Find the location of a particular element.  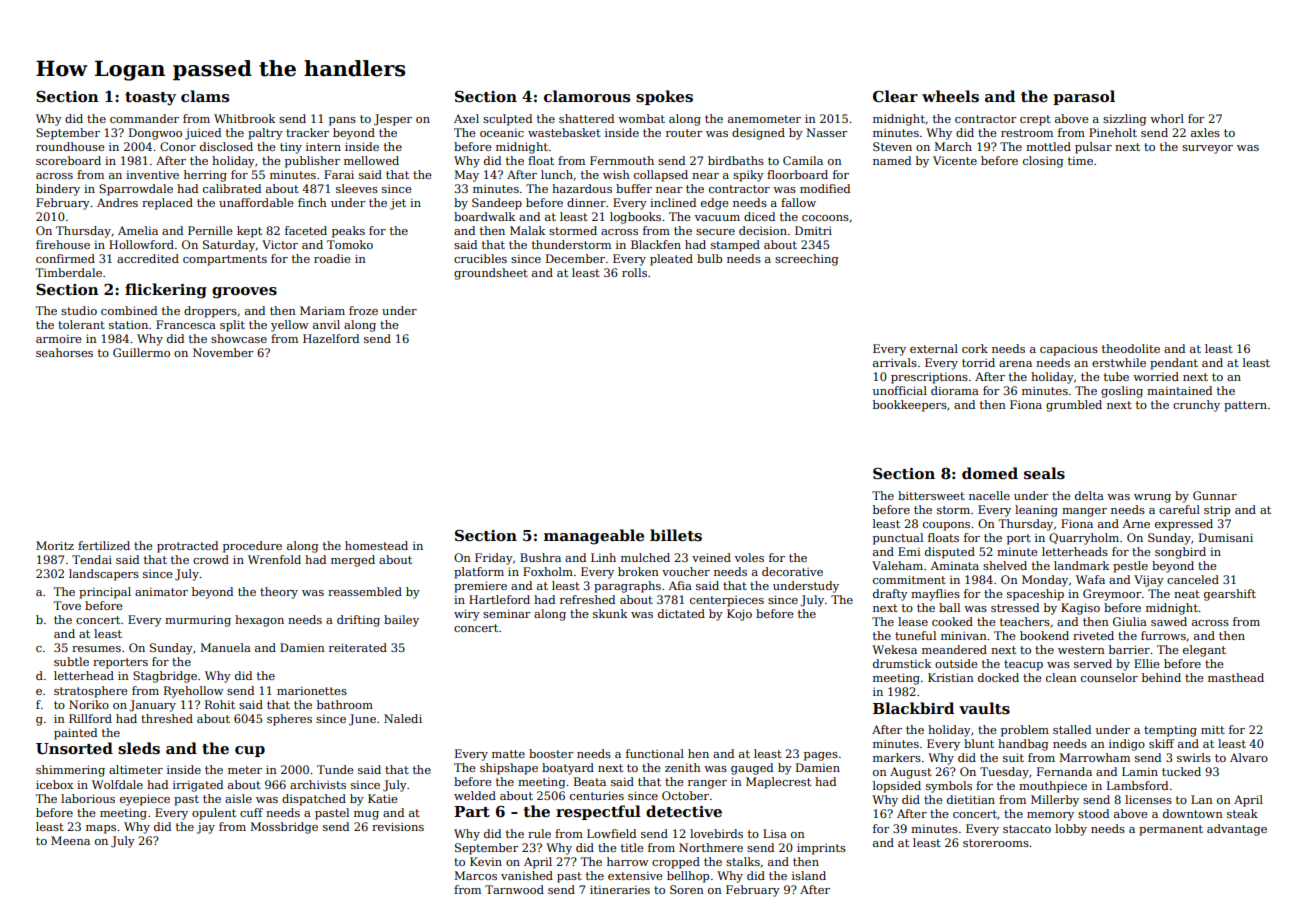

theodolite is located at coordinates (1131, 348).
